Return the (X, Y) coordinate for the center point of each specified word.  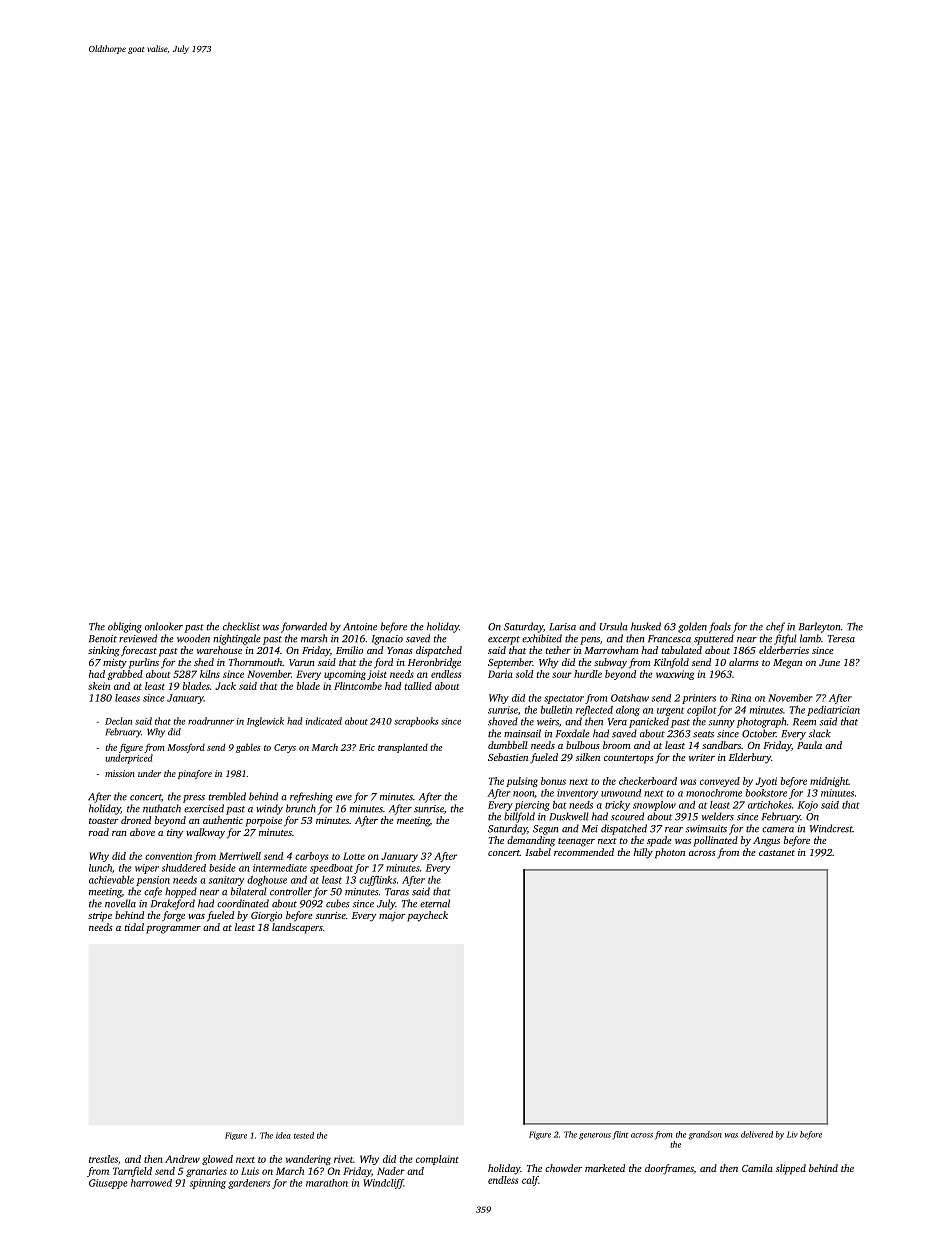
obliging (125, 627)
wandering (308, 1160)
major (392, 917)
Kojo (808, 806)
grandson (705, 1135)
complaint (437, 1160)
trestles (103, 1159)
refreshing (311, 797)
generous (595, 1136)
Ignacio (387, 640)
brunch (301, 808)
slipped (791, 1169)
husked (646, 626)
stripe (100, 917)
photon (670, 853)
